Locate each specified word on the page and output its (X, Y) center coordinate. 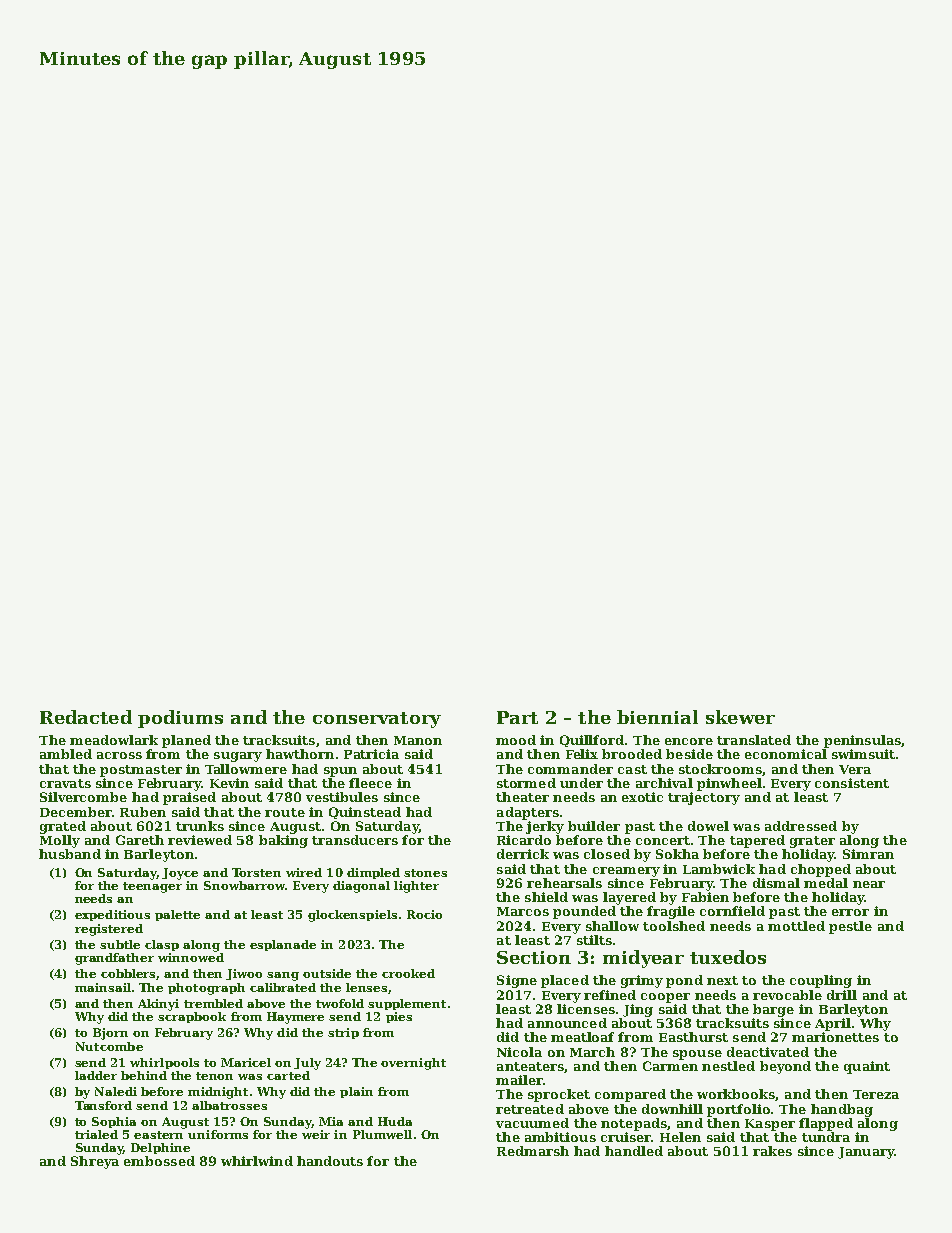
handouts (330, 1161)
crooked (408, 973)
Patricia (371, 754)
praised (189, 798)
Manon (418, 740)
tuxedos (728, 957)
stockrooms (720, 769)
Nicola (519, 1052)
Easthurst (693, 1037)
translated (754, 740)
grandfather (114, 959)
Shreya (95, 1162)
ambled (66, 754)
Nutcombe (109, 1046)
